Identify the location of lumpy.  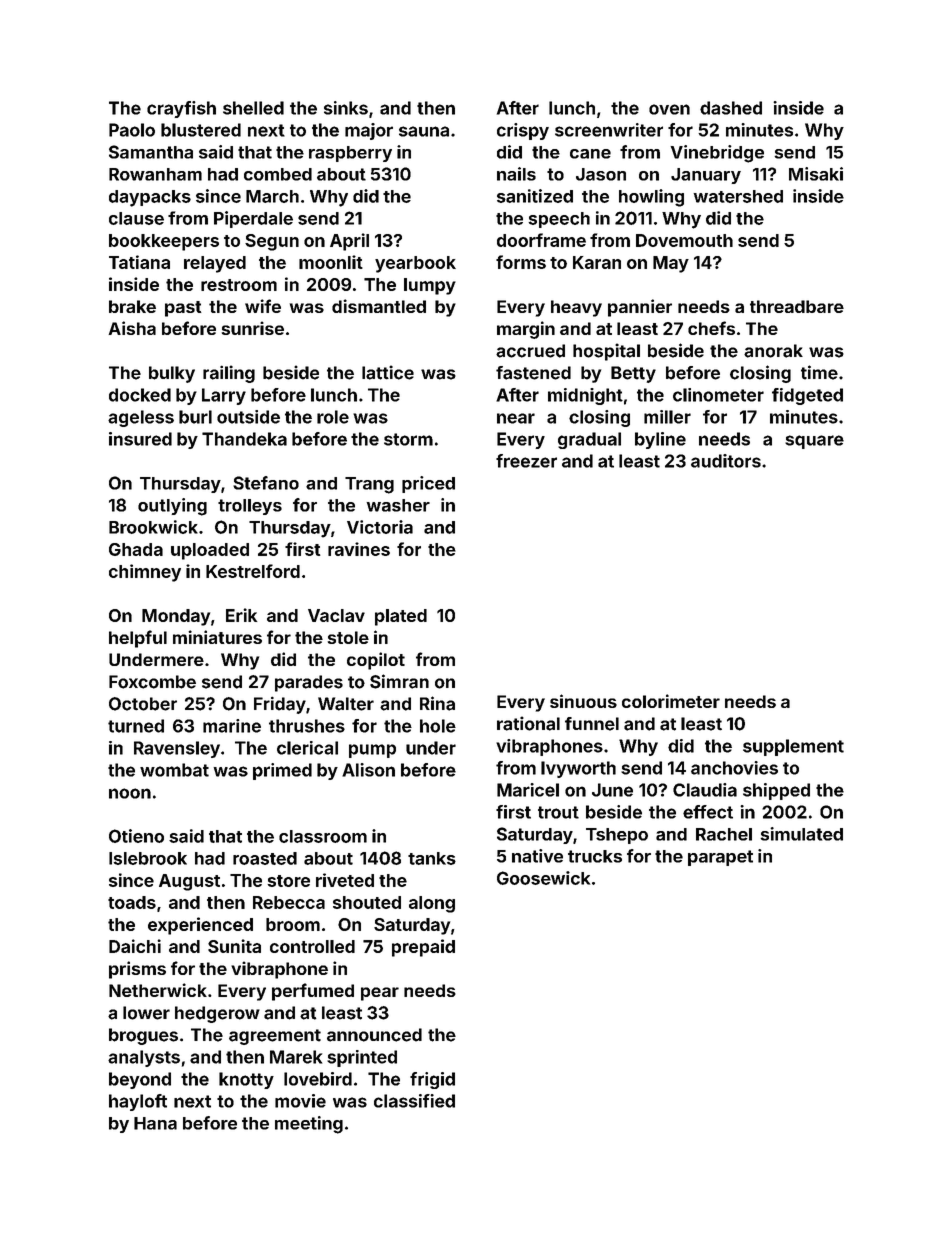
(430, 286).
